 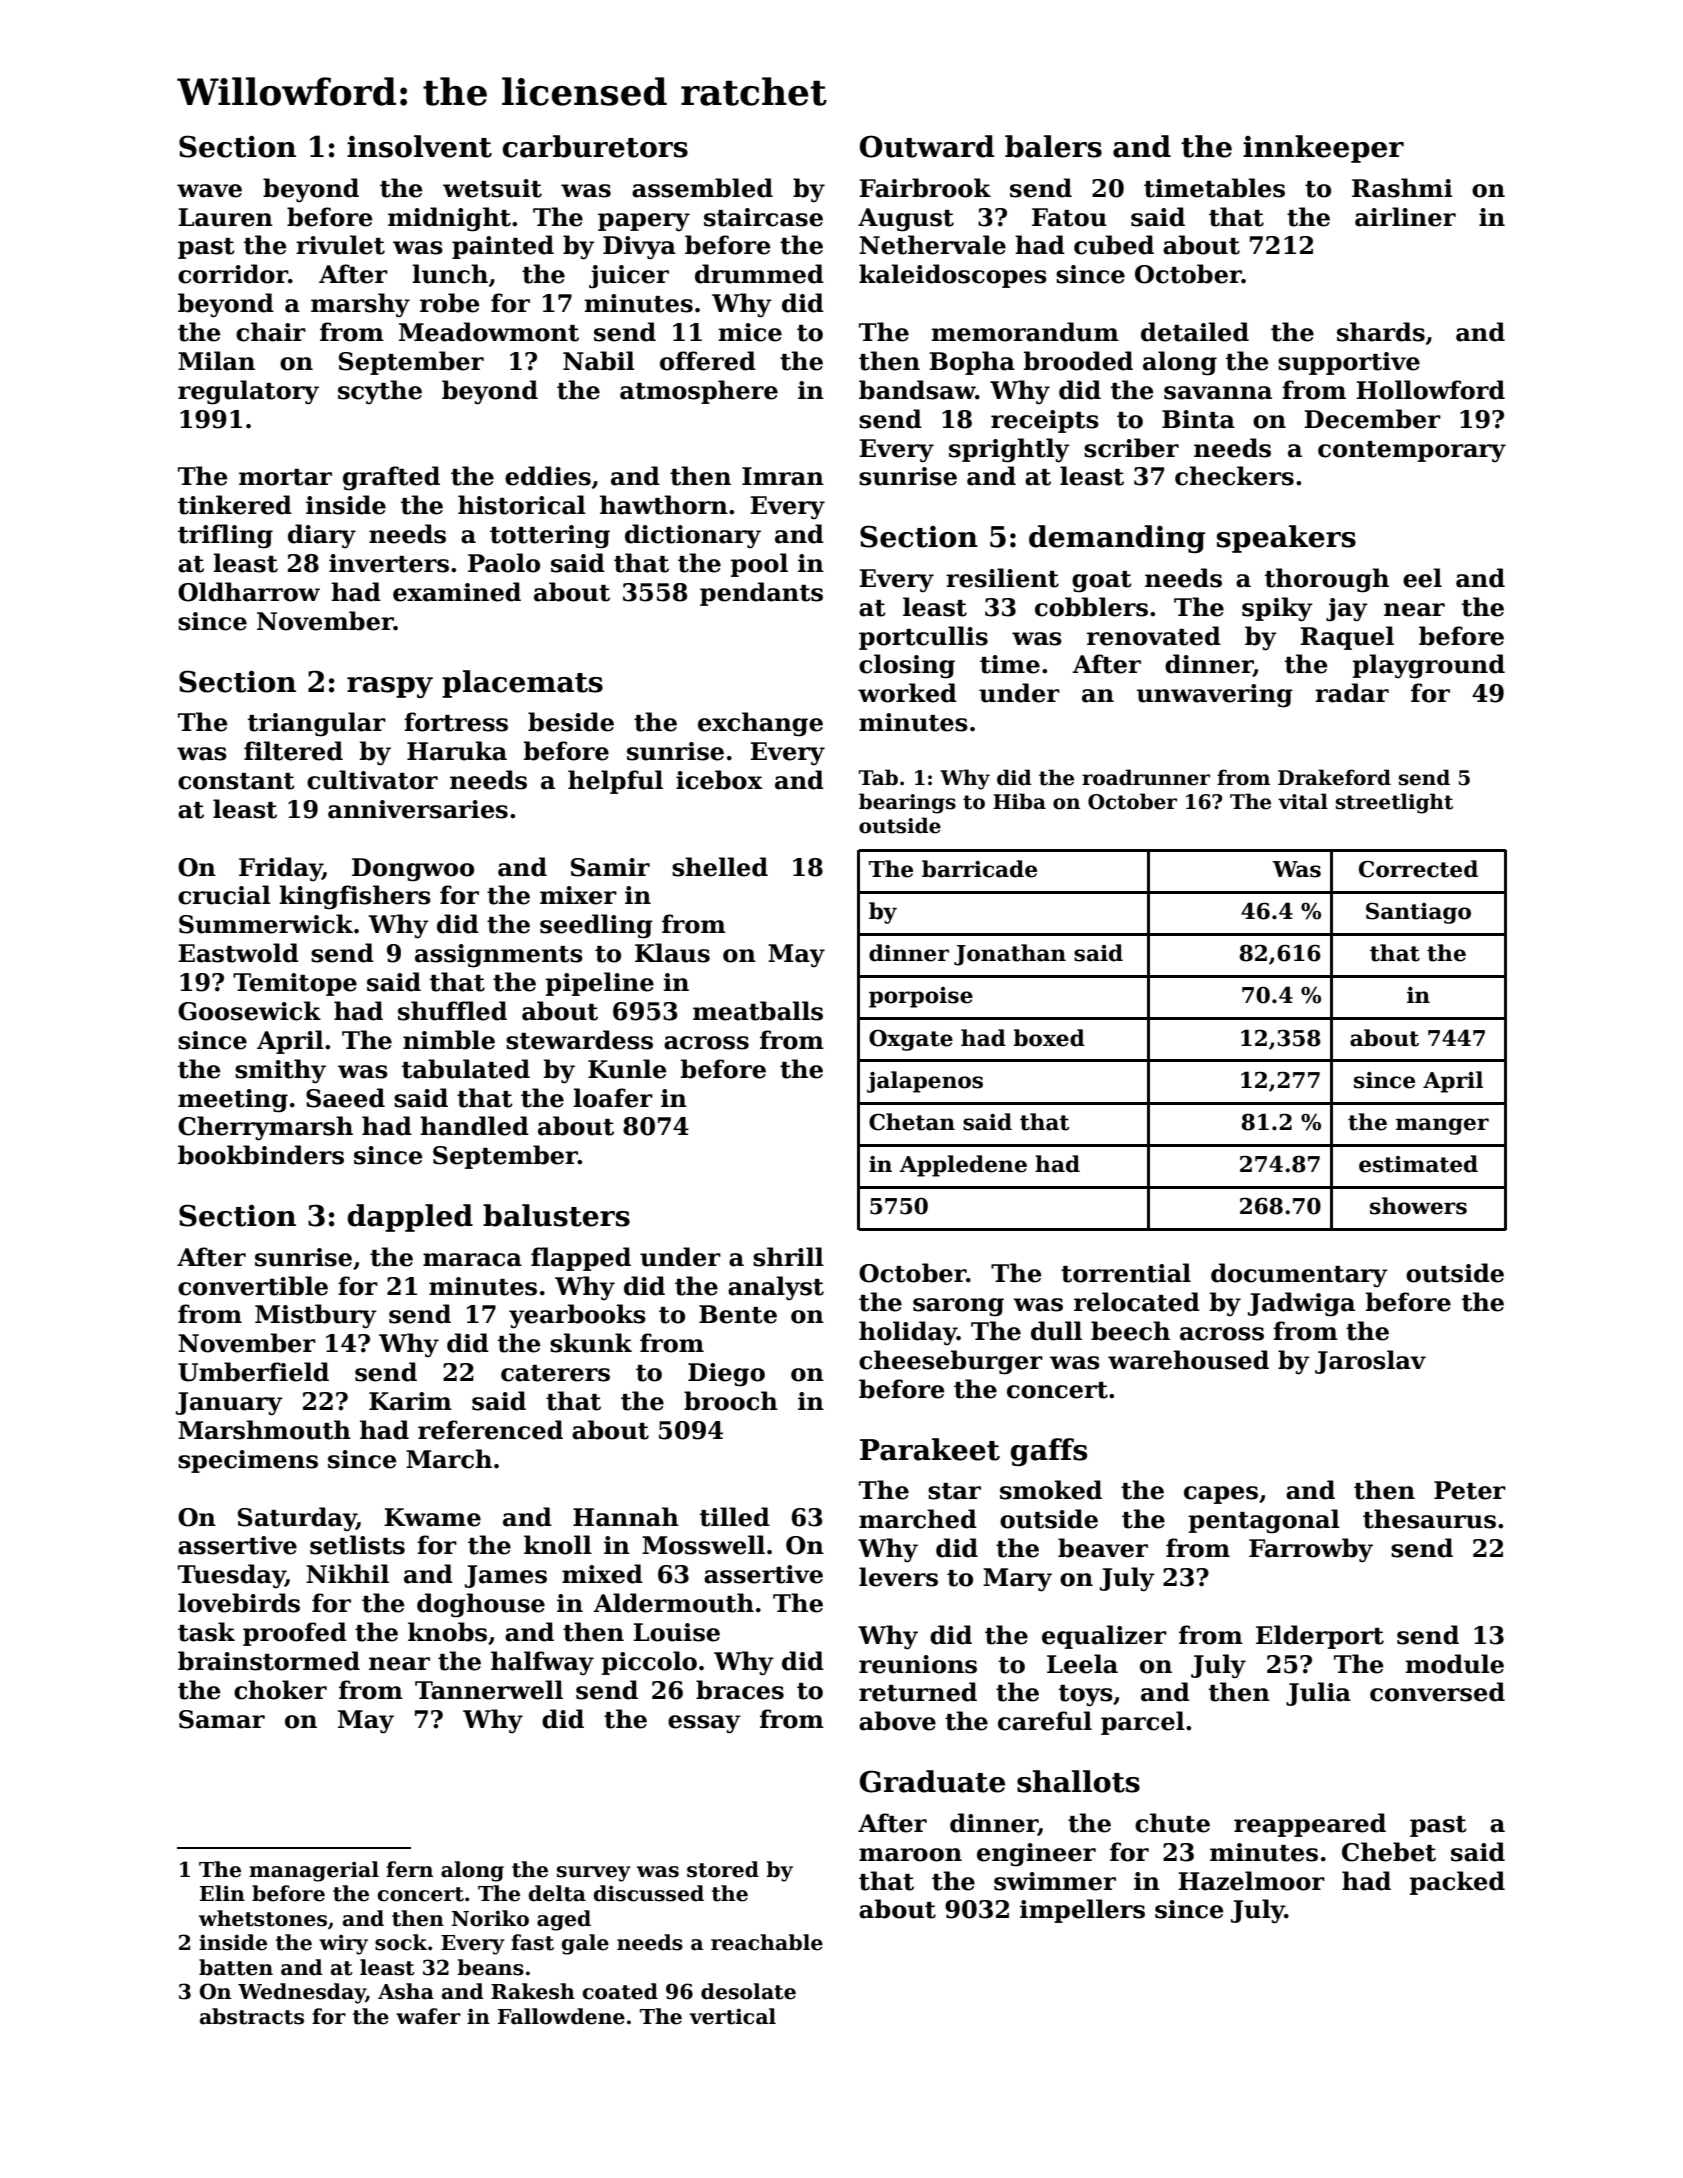 What do you see at coordinates (704, 1724) in the screenshot?
I see `essay` at bounding box center [704, 1724].
